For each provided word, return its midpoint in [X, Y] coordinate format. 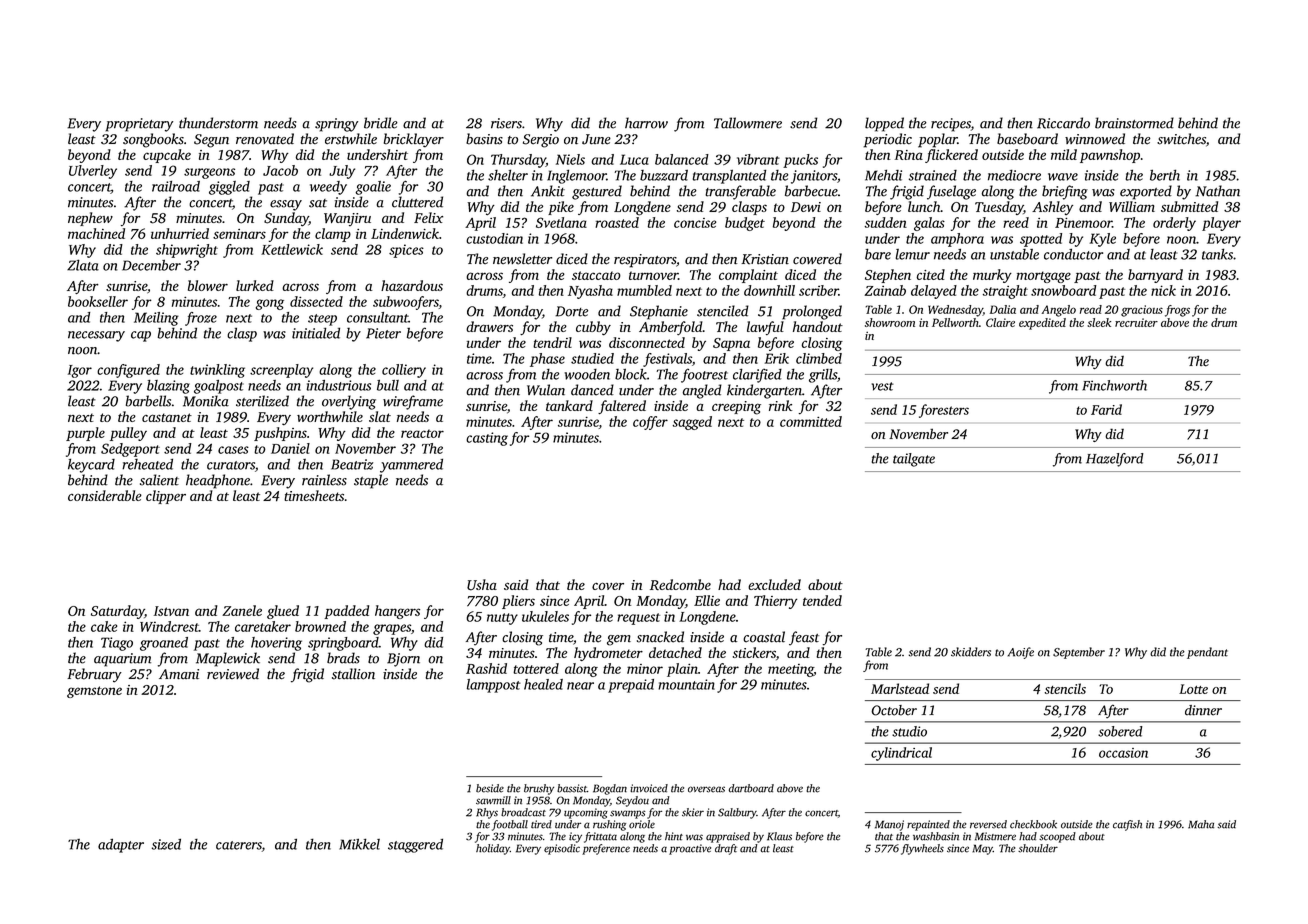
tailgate [914, 460]
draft [726, 849]
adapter [121, 846]
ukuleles [545, 616]
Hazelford [1115, 460]
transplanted [729, 176]
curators [231, 465]
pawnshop [1110, 156]
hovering [276, 644]
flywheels [922, 849]
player [1221, 224]
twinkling [217, 371]
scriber [819, 290]
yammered [411, 465]
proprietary [139, 125]
